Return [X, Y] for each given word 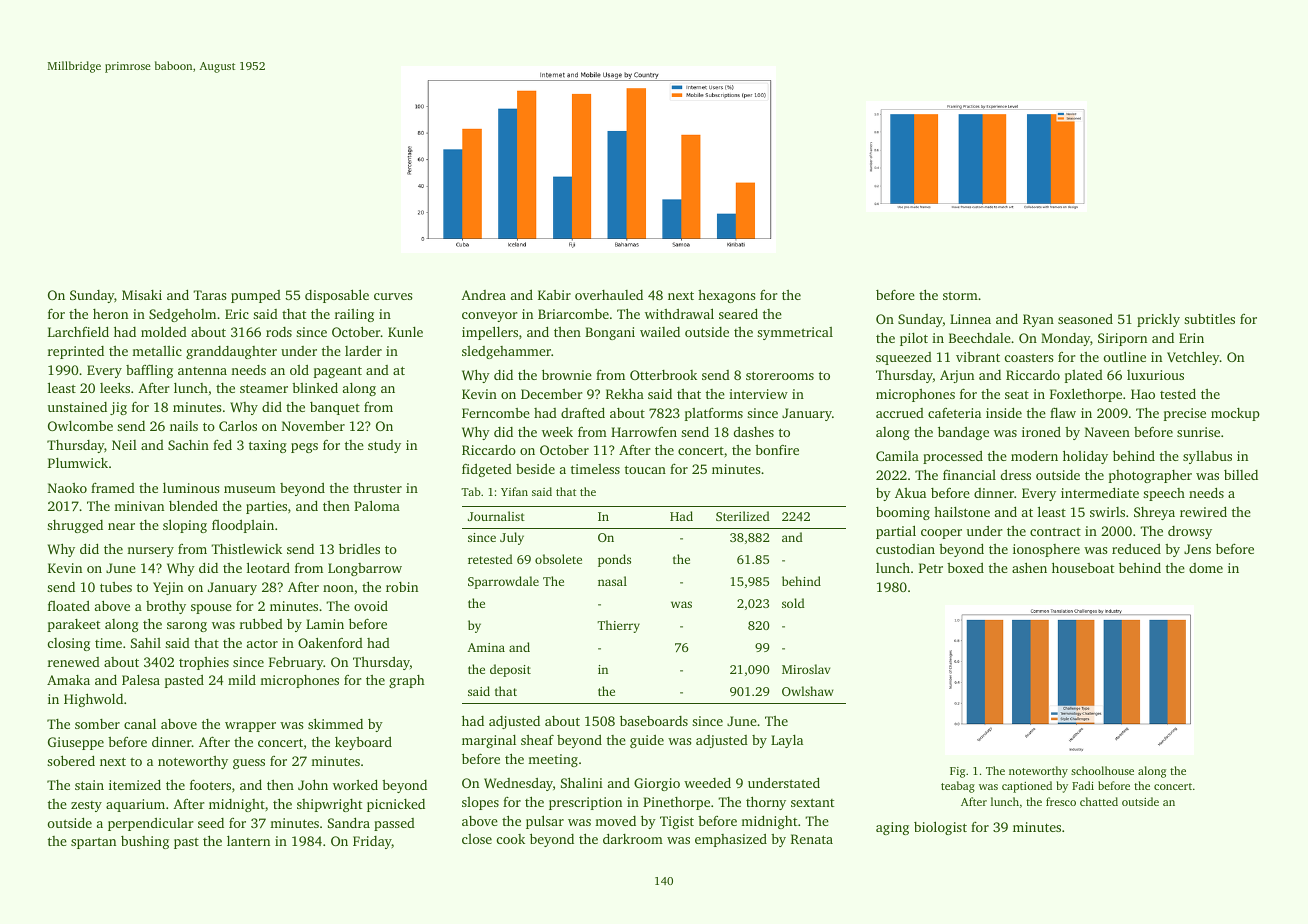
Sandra [349, 822]
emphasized [731, 840]
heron [110, 314]
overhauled [609, 295]
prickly [1158, 320]
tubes [116, 587]
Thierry [618, 626]
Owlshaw [808, 691]
